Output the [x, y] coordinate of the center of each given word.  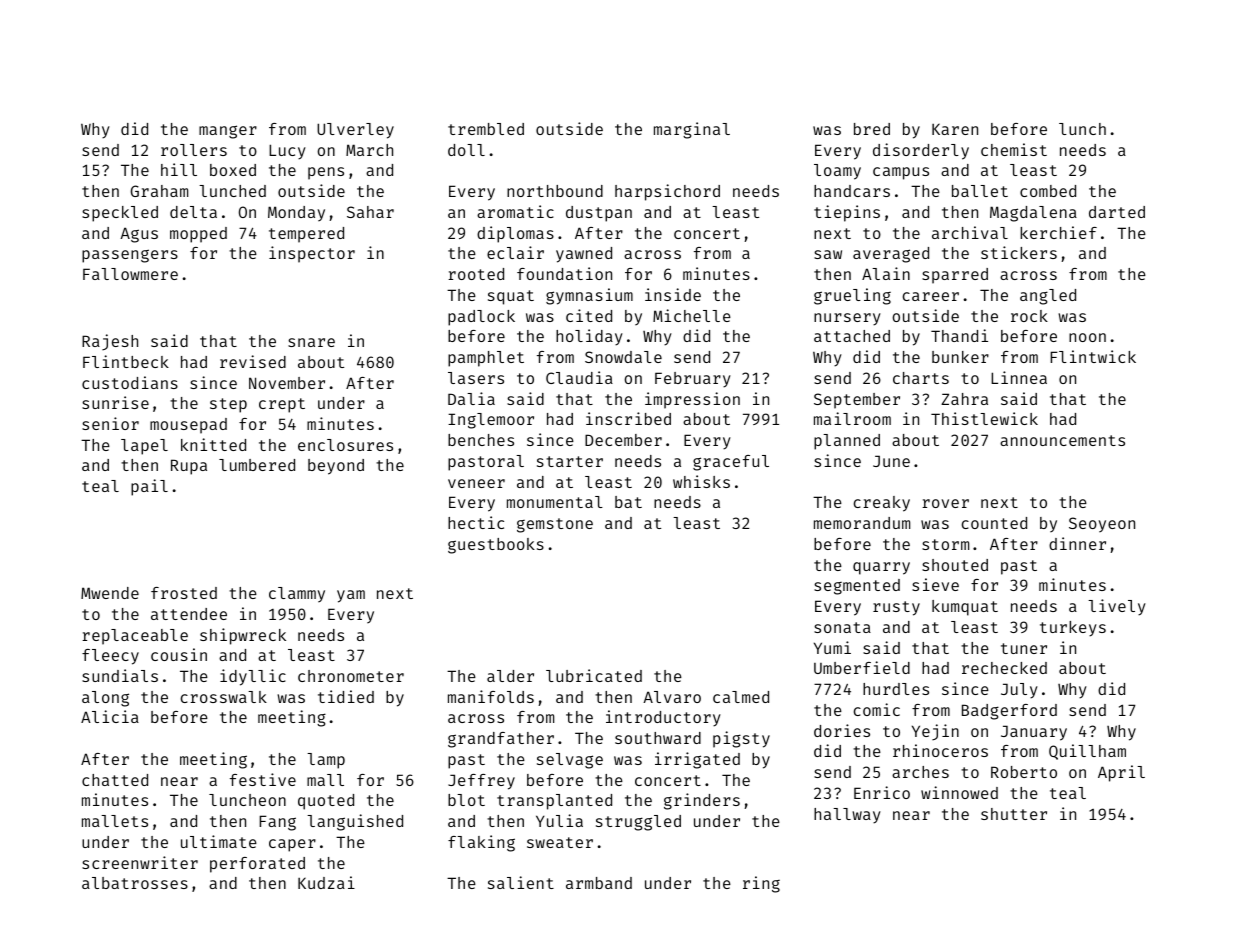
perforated [257, 865]
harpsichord [667, 192]
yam [351, 596]
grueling [852, 296]
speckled [120, 214]
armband [599, 883]
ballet [980, 191]
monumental [555, 502]
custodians [130, 382]
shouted [955, 565]
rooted [476, 274]
